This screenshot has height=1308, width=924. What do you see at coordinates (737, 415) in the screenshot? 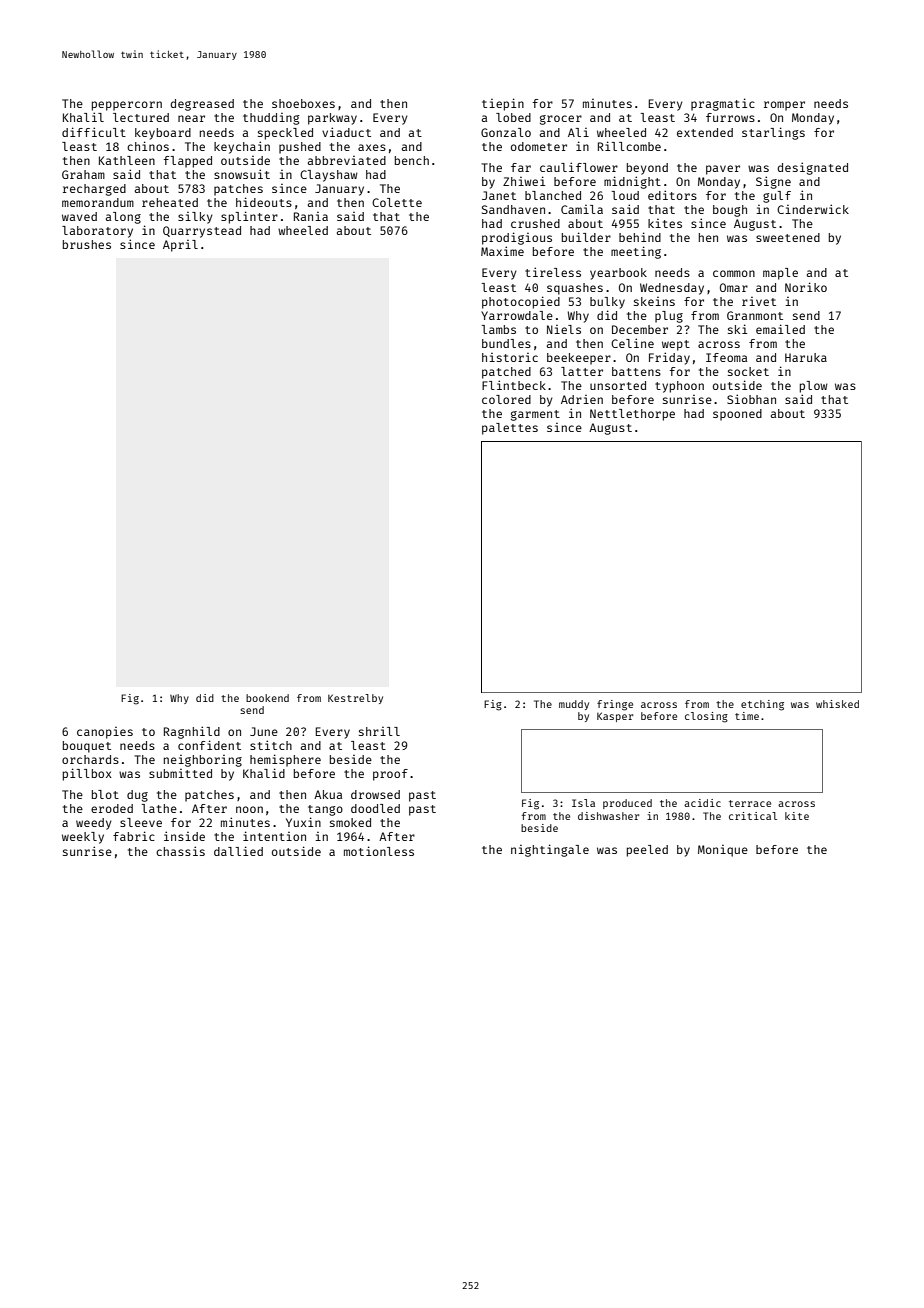
I see `spooned` at bounding box center [737, 415].
